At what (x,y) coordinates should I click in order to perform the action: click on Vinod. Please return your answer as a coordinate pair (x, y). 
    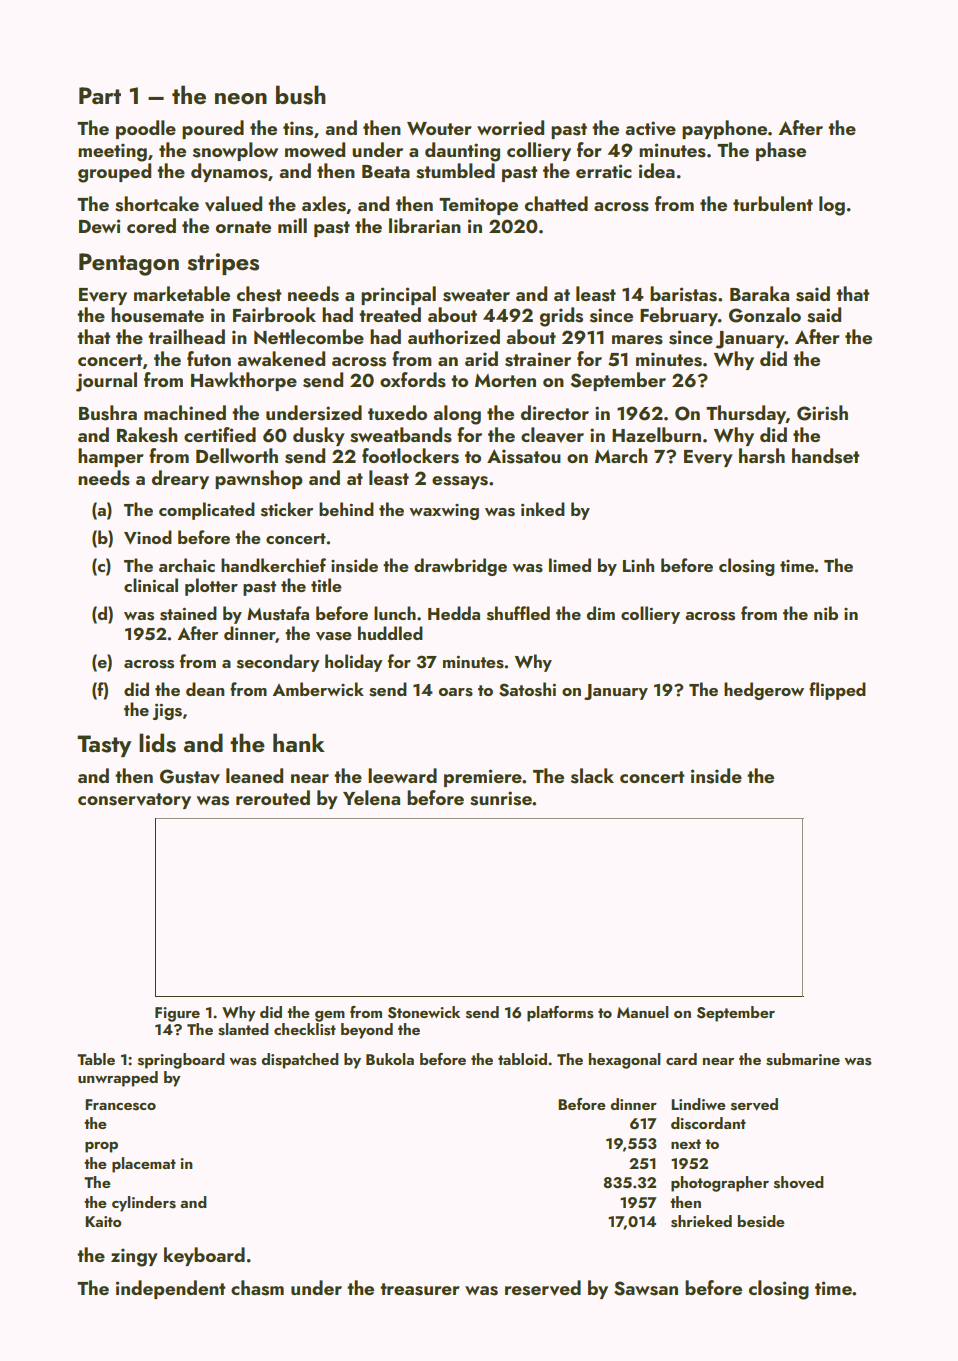
    Looking at the image, I should click on (148, 537).
